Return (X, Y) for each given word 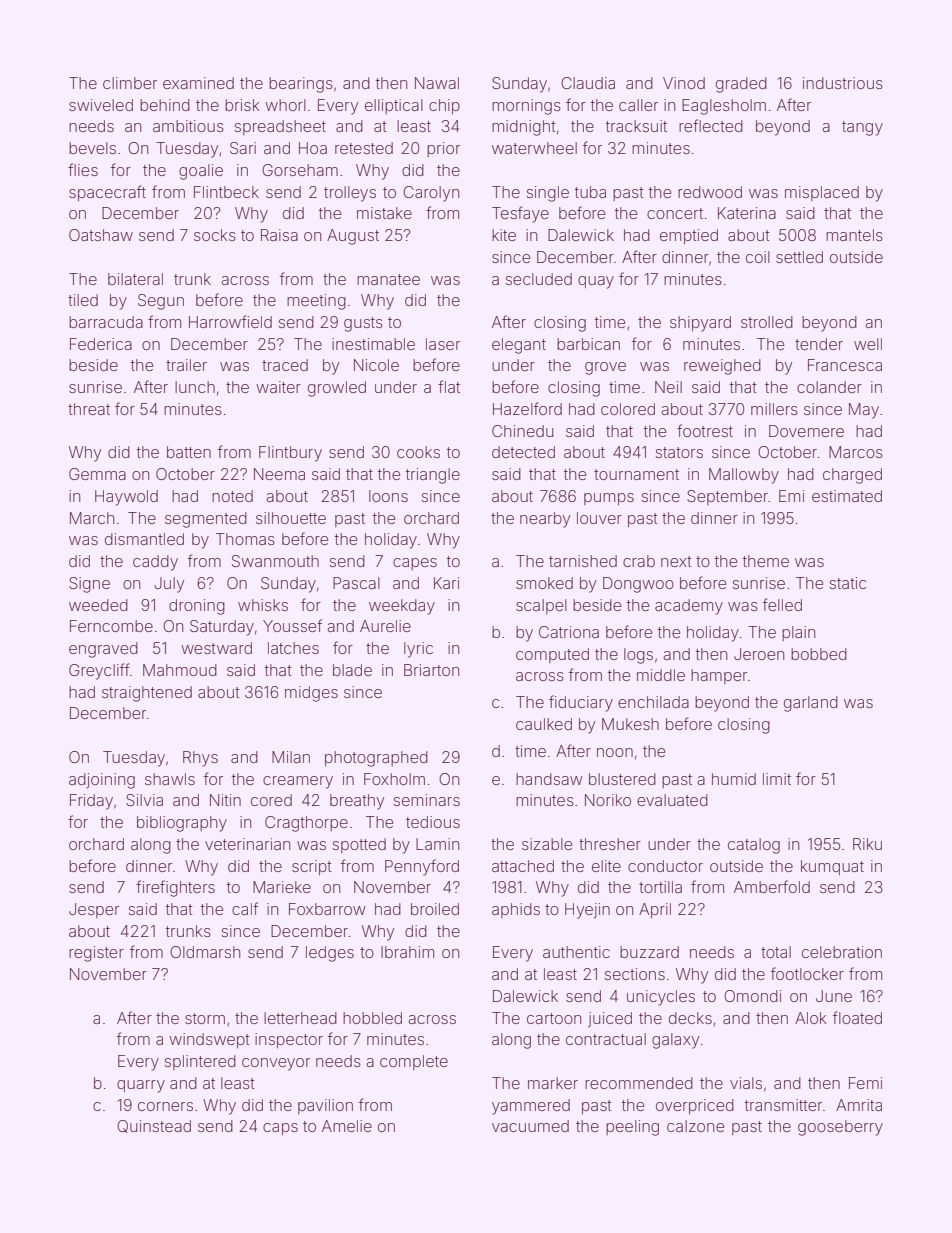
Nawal (437, 83)
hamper (719, 676)
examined (198, 83)
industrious (843, 83)
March (92, 518)
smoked (544, 583)
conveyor (276, 1064)
